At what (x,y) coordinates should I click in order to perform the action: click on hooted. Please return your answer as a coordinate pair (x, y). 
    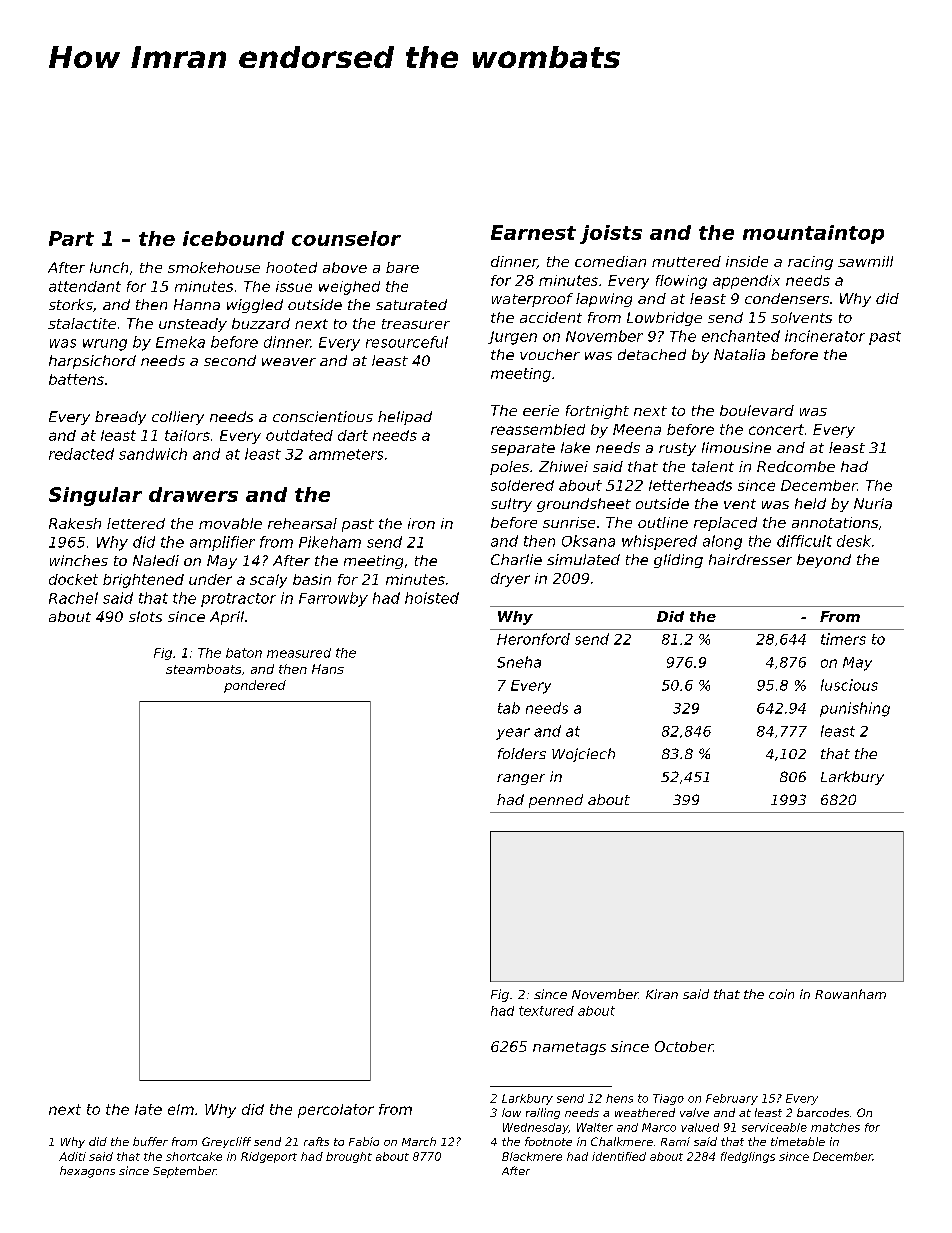
    Looking at the image, I should click on (291, 267).
